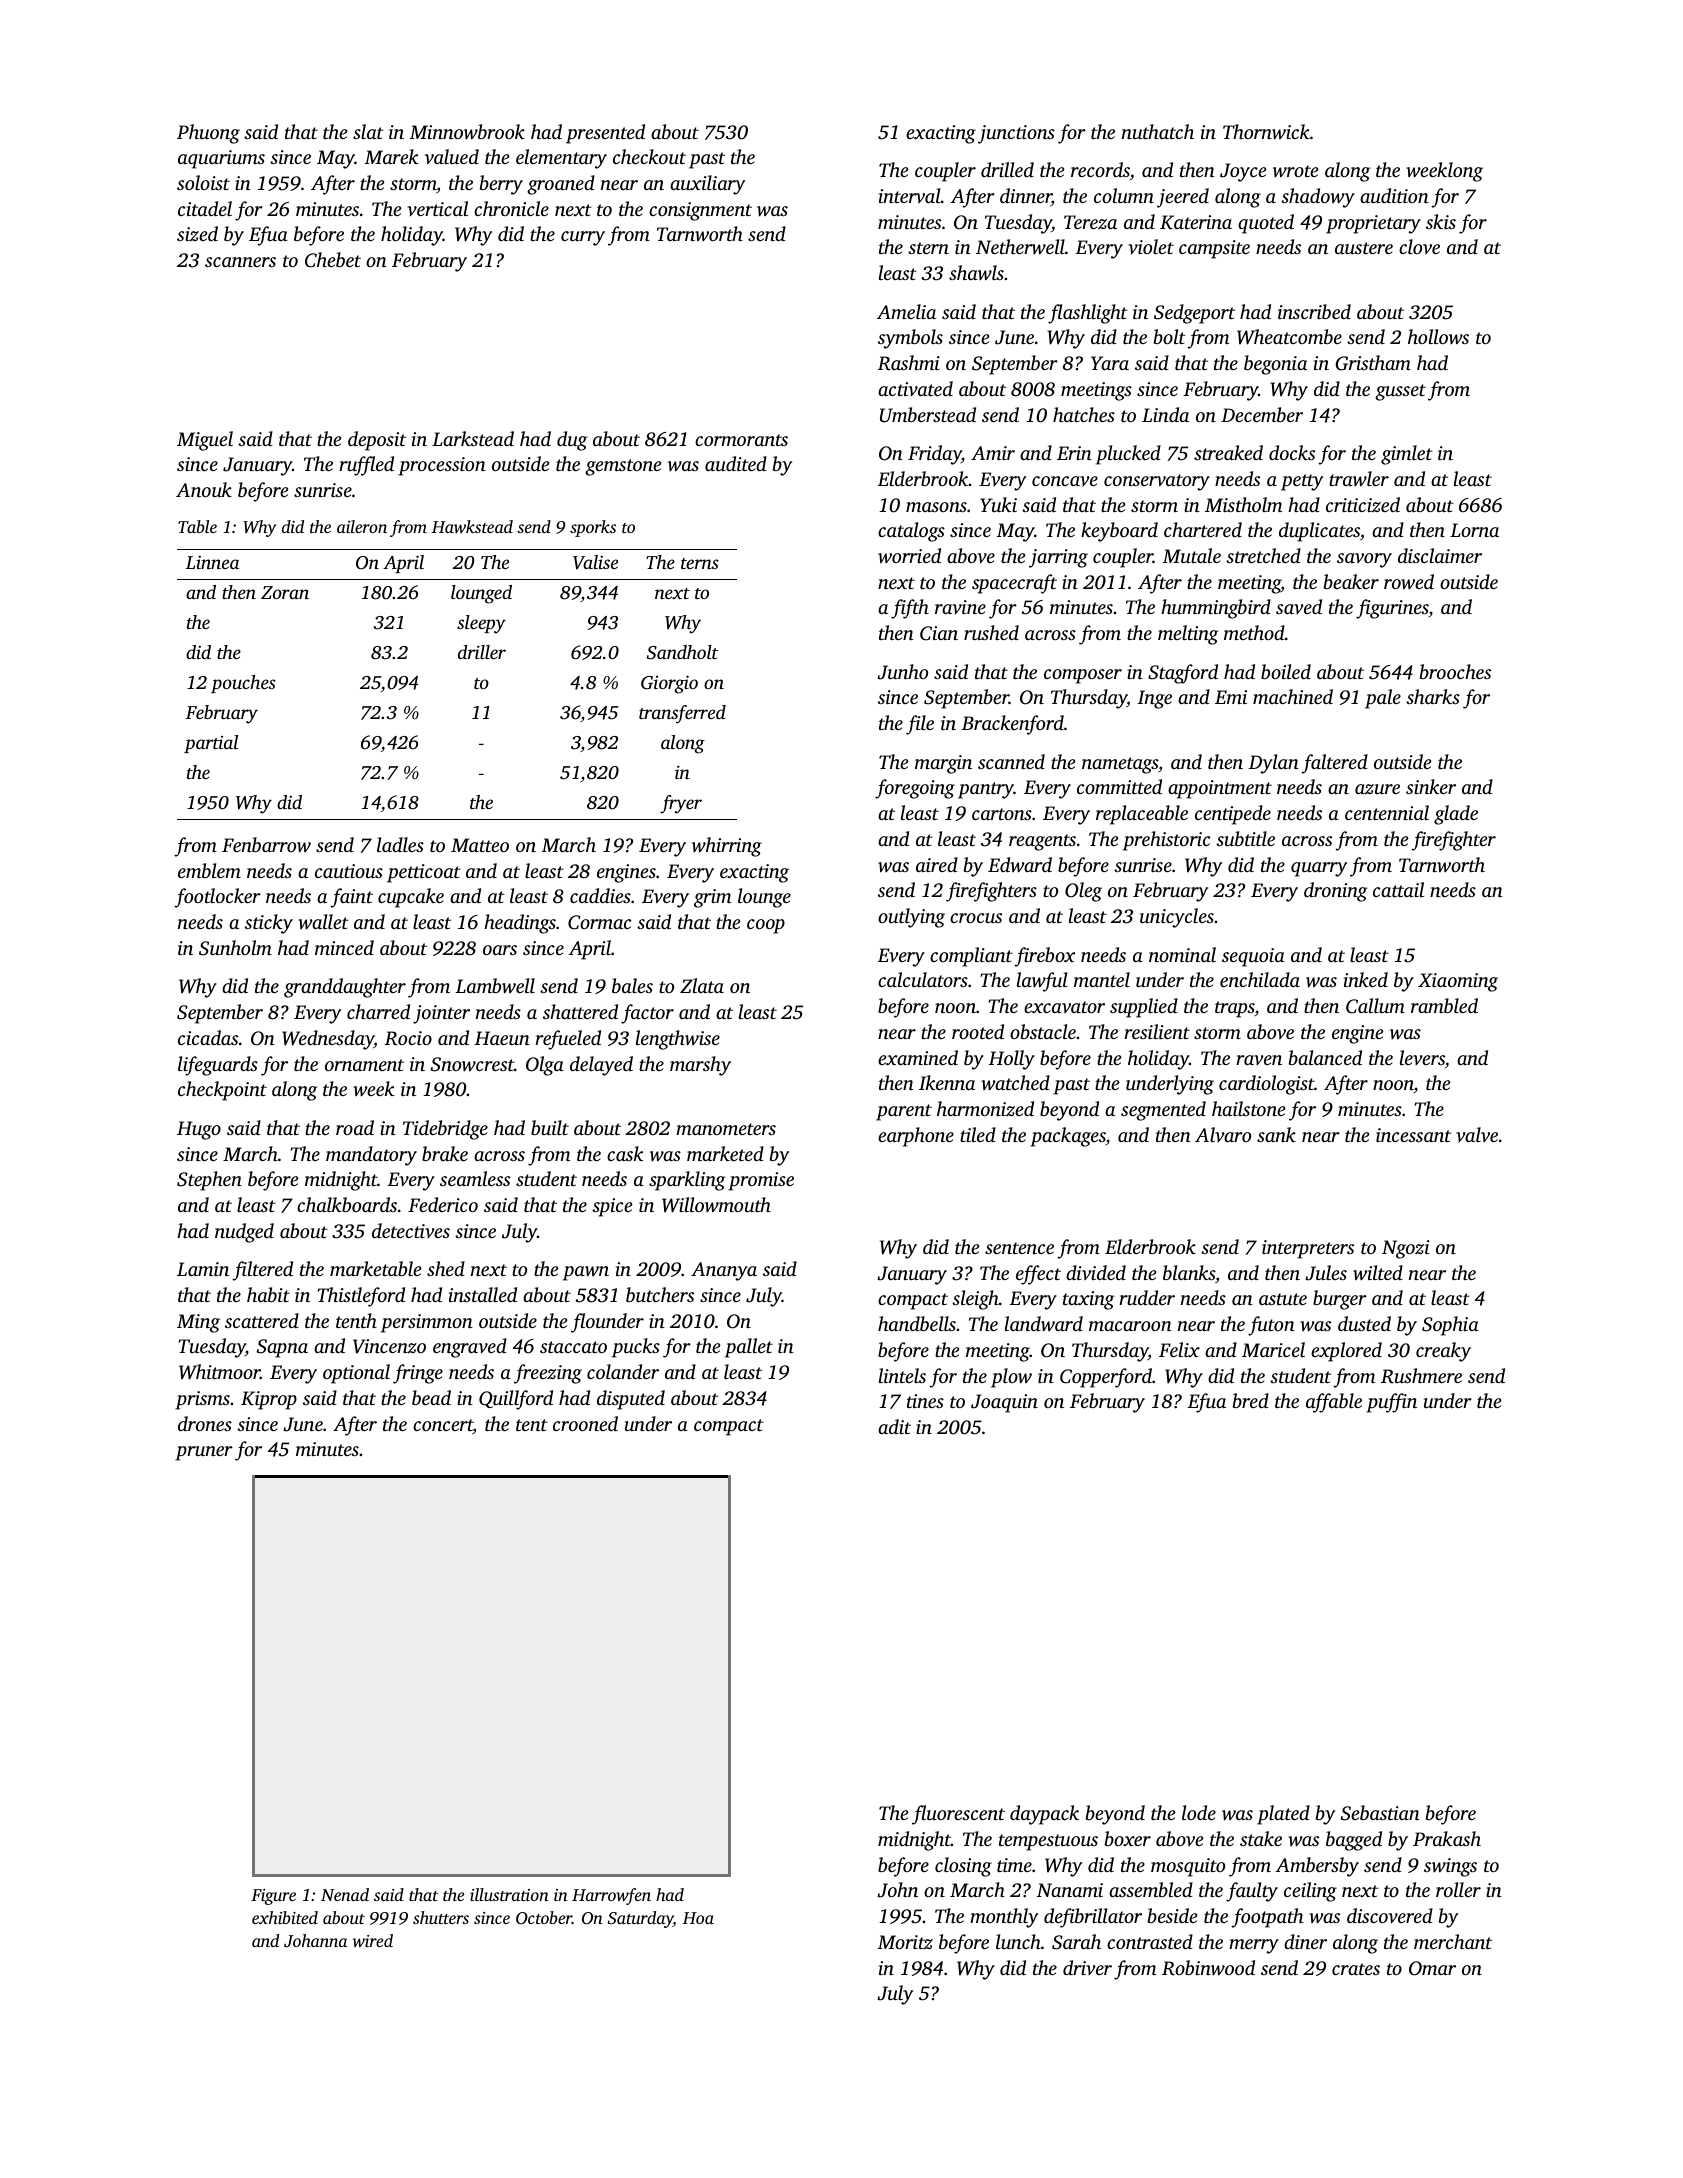  I want to click on examined, so click(918, 1057).
